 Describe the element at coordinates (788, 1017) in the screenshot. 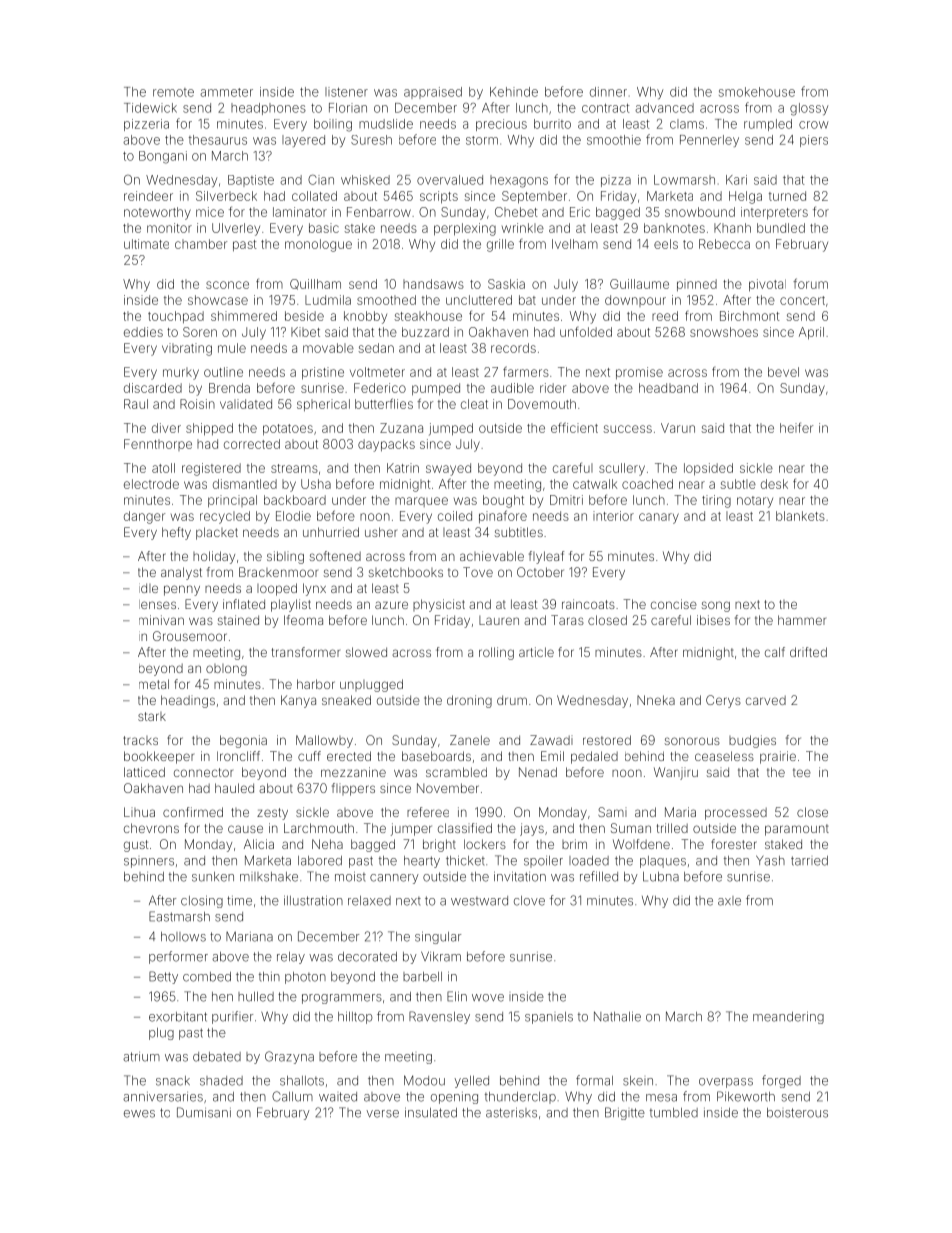

I see `meandering` at that location.
